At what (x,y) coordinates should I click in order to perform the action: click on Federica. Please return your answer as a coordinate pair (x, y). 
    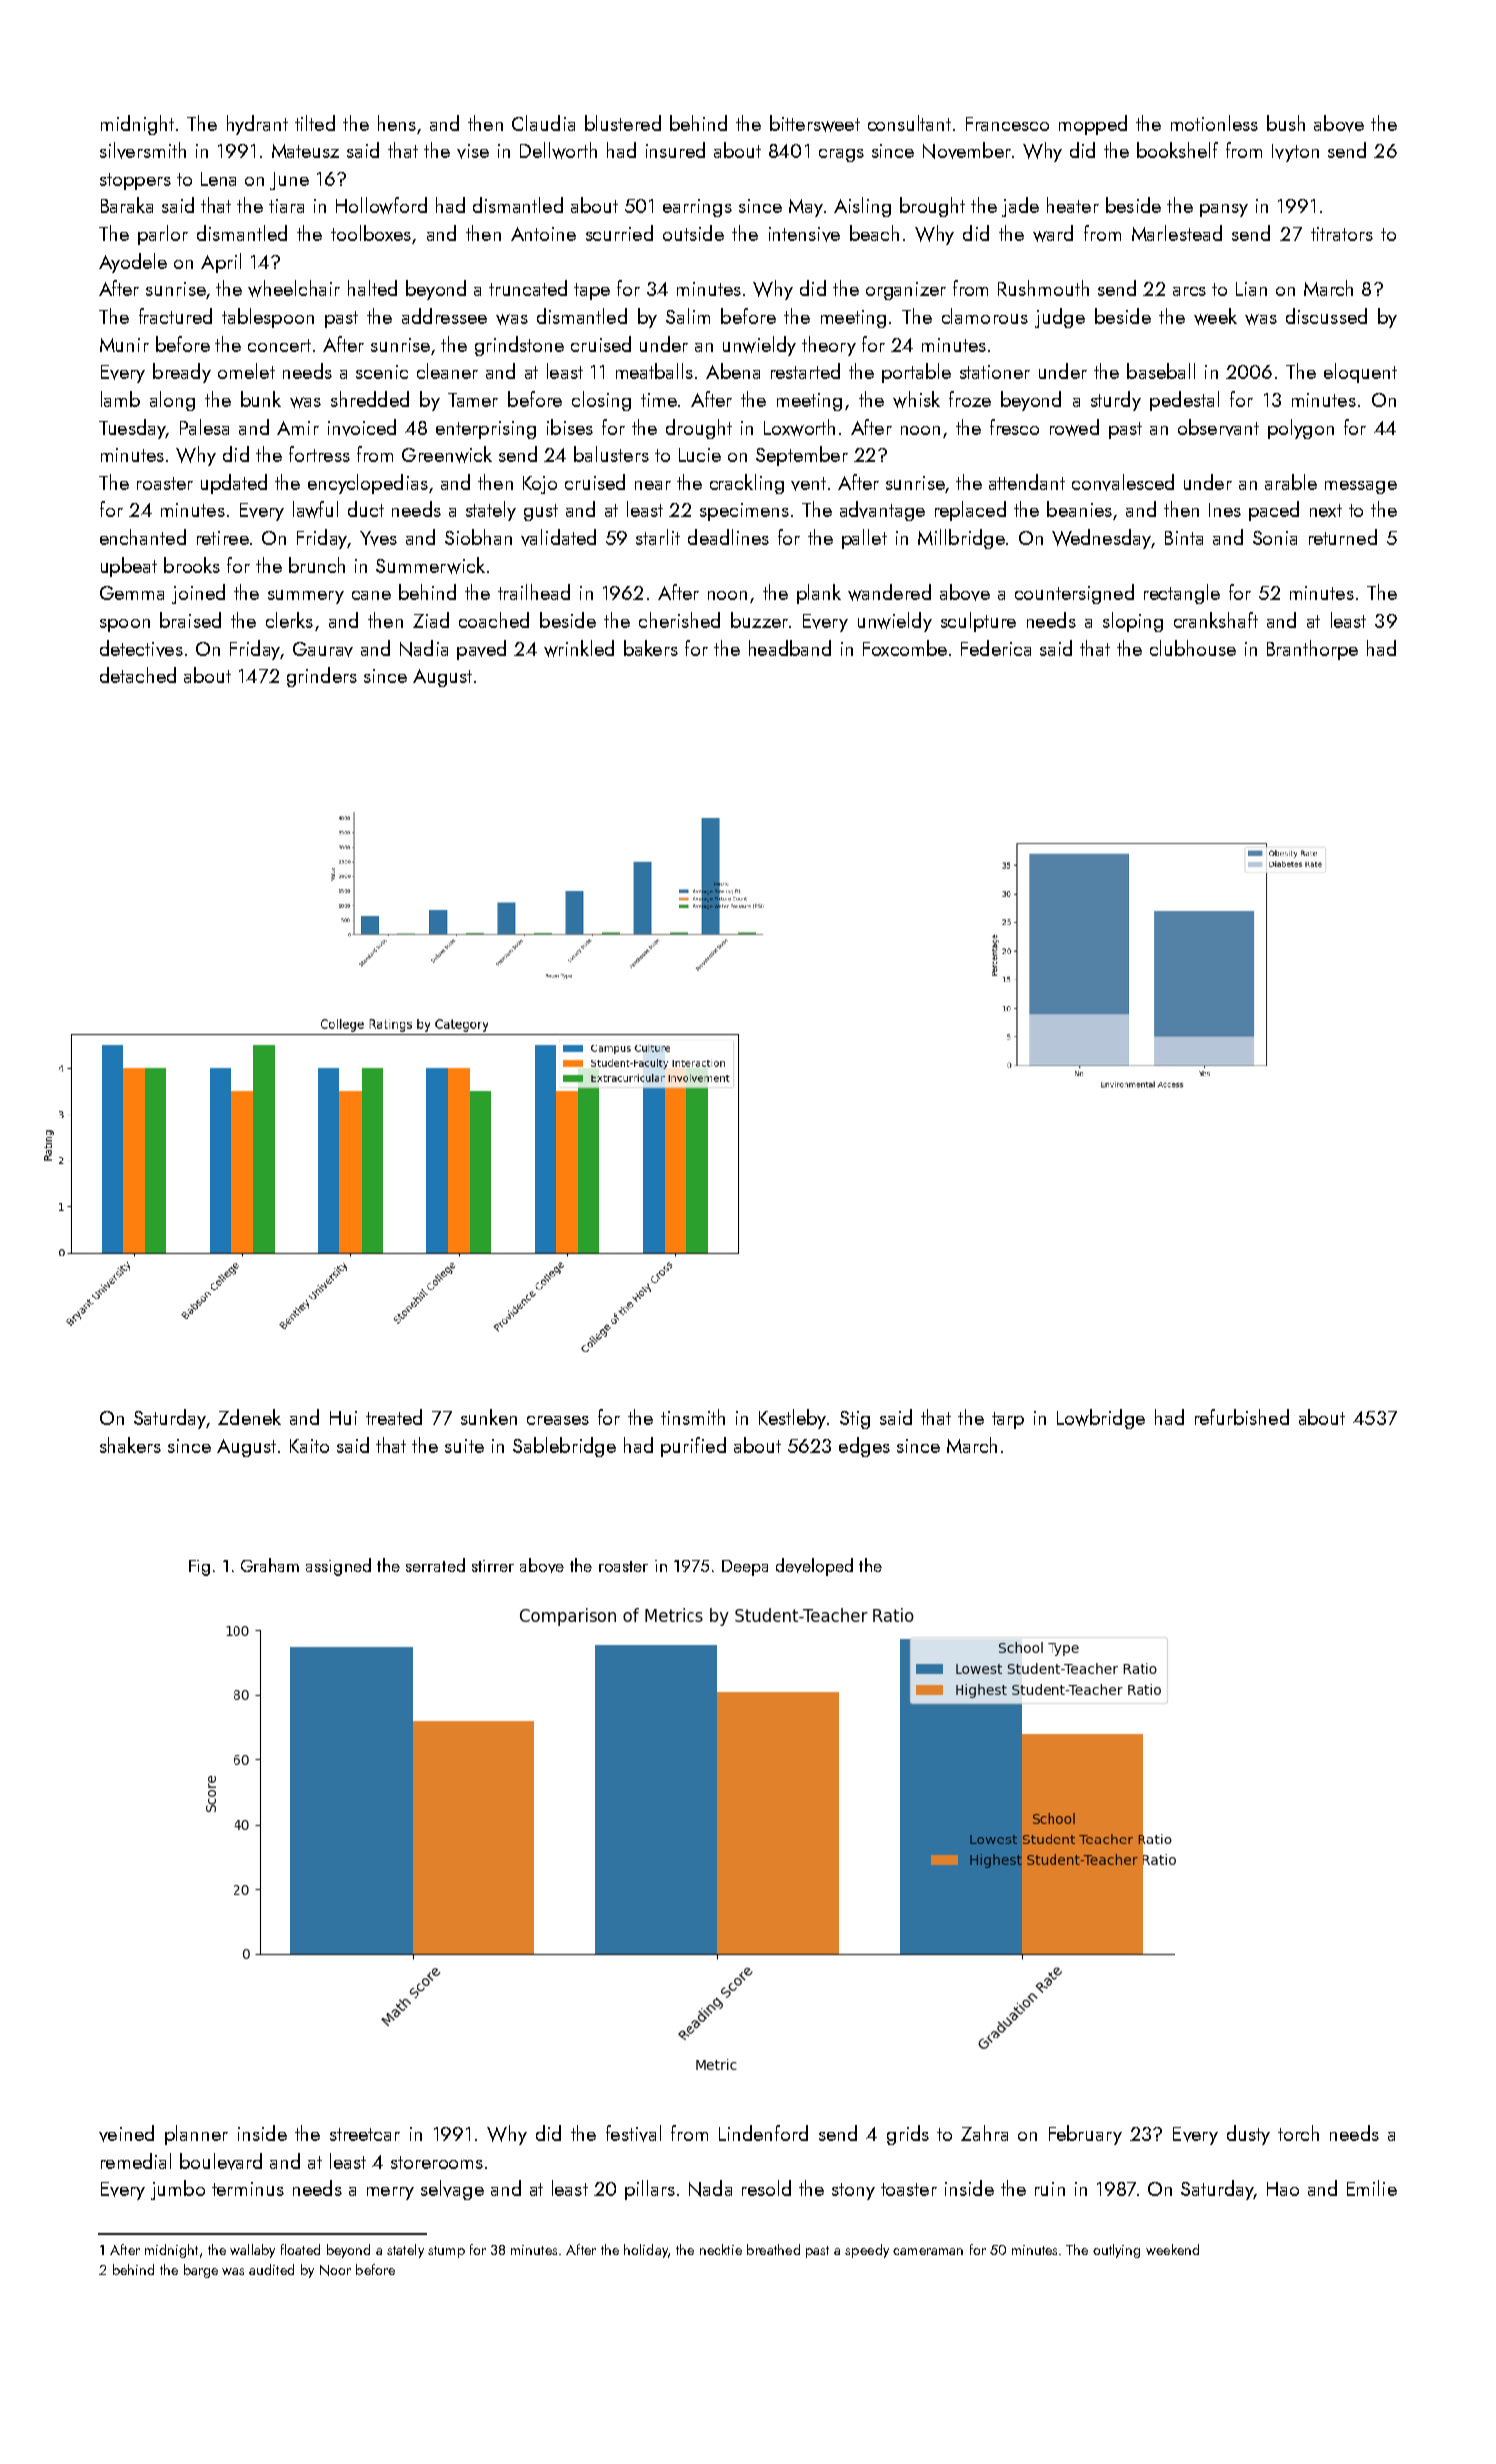
    Looking at the image, I should click on (996, 648).
